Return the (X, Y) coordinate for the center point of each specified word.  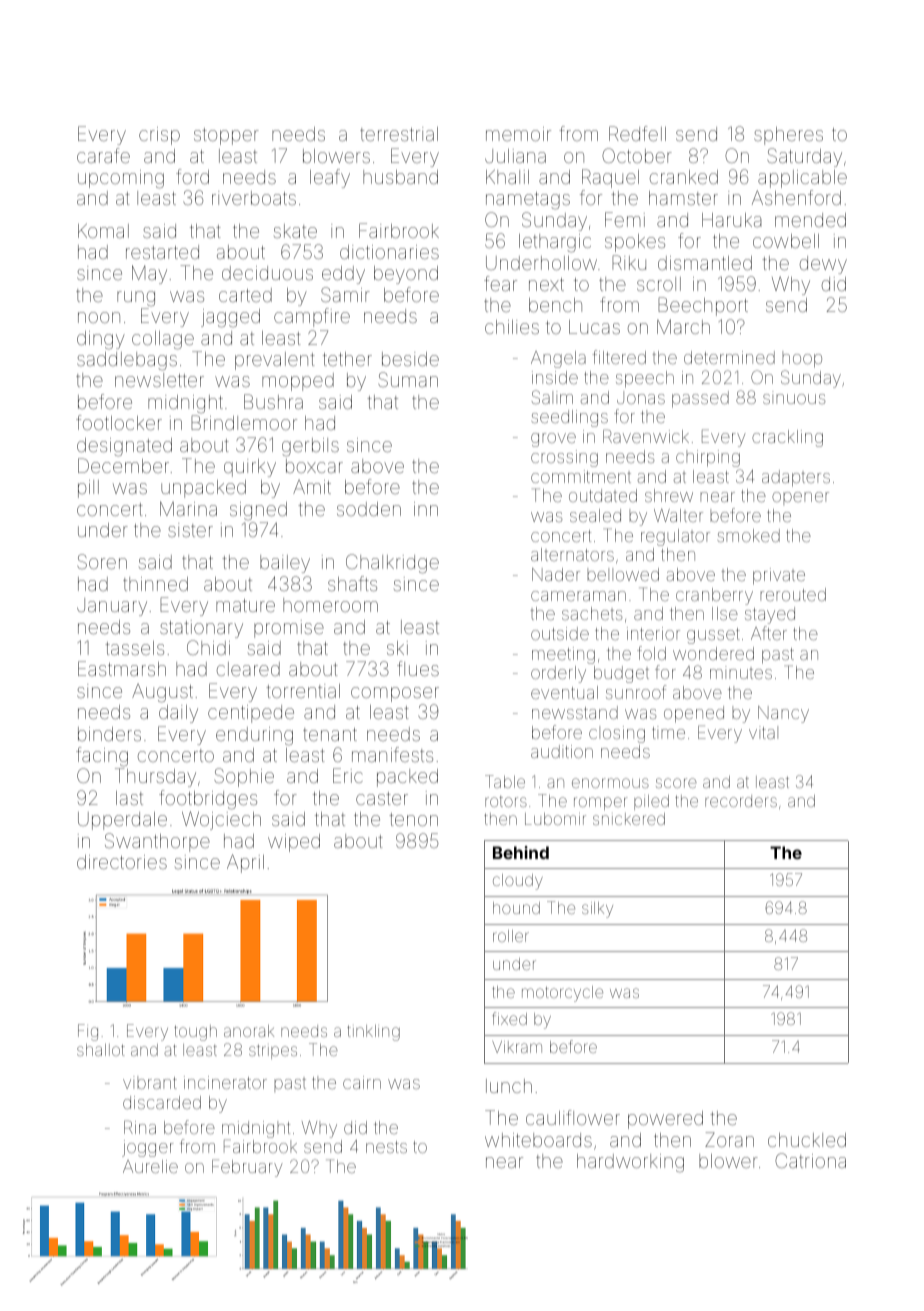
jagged (230, 318)
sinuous (794, 397)
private (779, 576)
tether (347, 359)
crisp (159, 136)
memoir (518, 134)
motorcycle (562, 994)
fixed (509, 1018)
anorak (249, 1031)
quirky (250, 468)
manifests (392, 754)
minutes (741, 672)
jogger (147, 1148)
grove (553, 440)
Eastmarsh (122, 668)
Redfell (637, 133)
